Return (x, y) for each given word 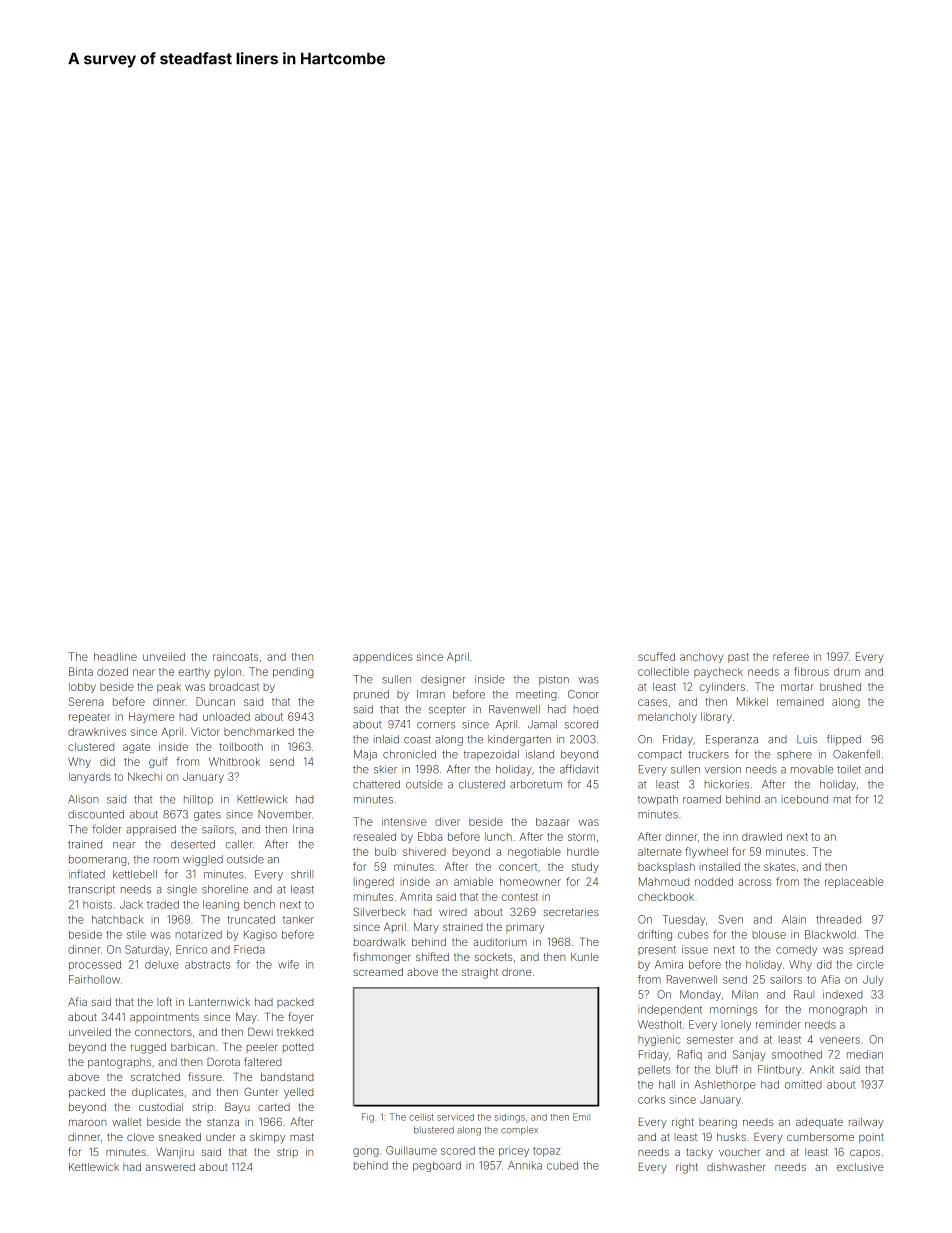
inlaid (386, 739)
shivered (424, 852)
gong (366, 1152)
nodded (714, 882)
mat (842, 800)
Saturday (147, 950)
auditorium (500, 942)
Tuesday (684, 920)
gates (207, 816)
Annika (525, 1165)
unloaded (226, 717)
